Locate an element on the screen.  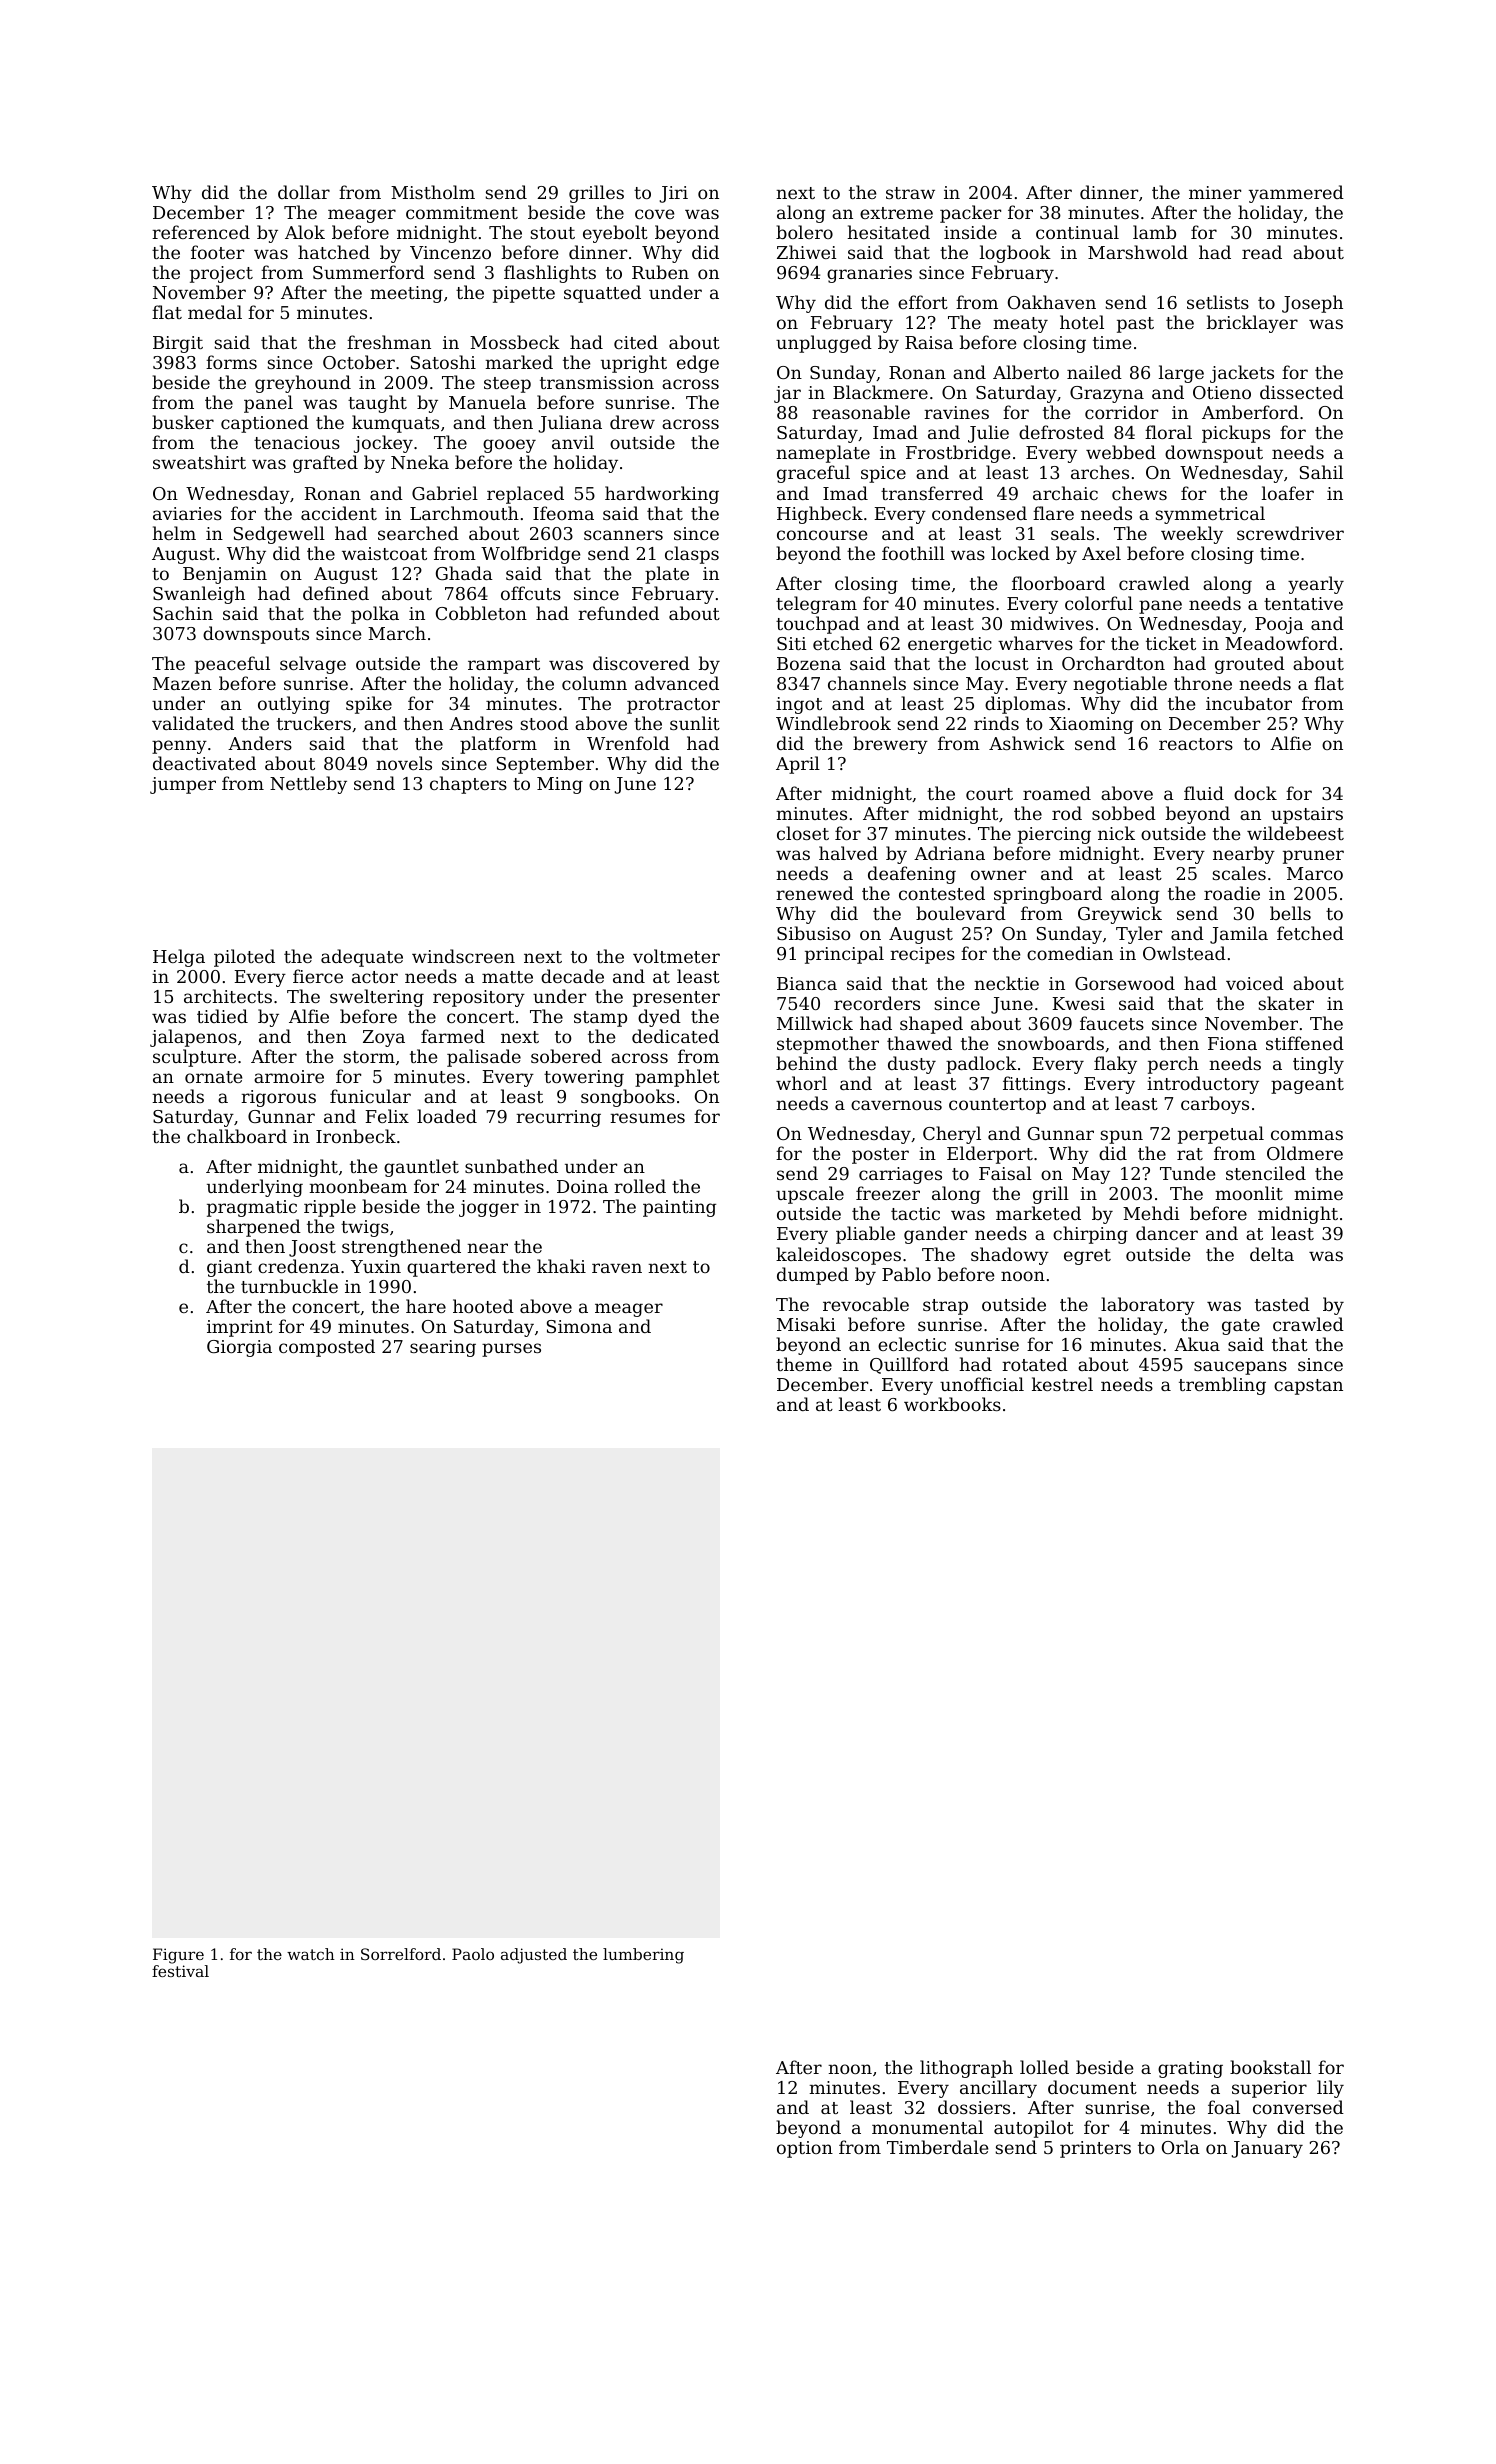
referenced is located at coordinates (201, 232).
